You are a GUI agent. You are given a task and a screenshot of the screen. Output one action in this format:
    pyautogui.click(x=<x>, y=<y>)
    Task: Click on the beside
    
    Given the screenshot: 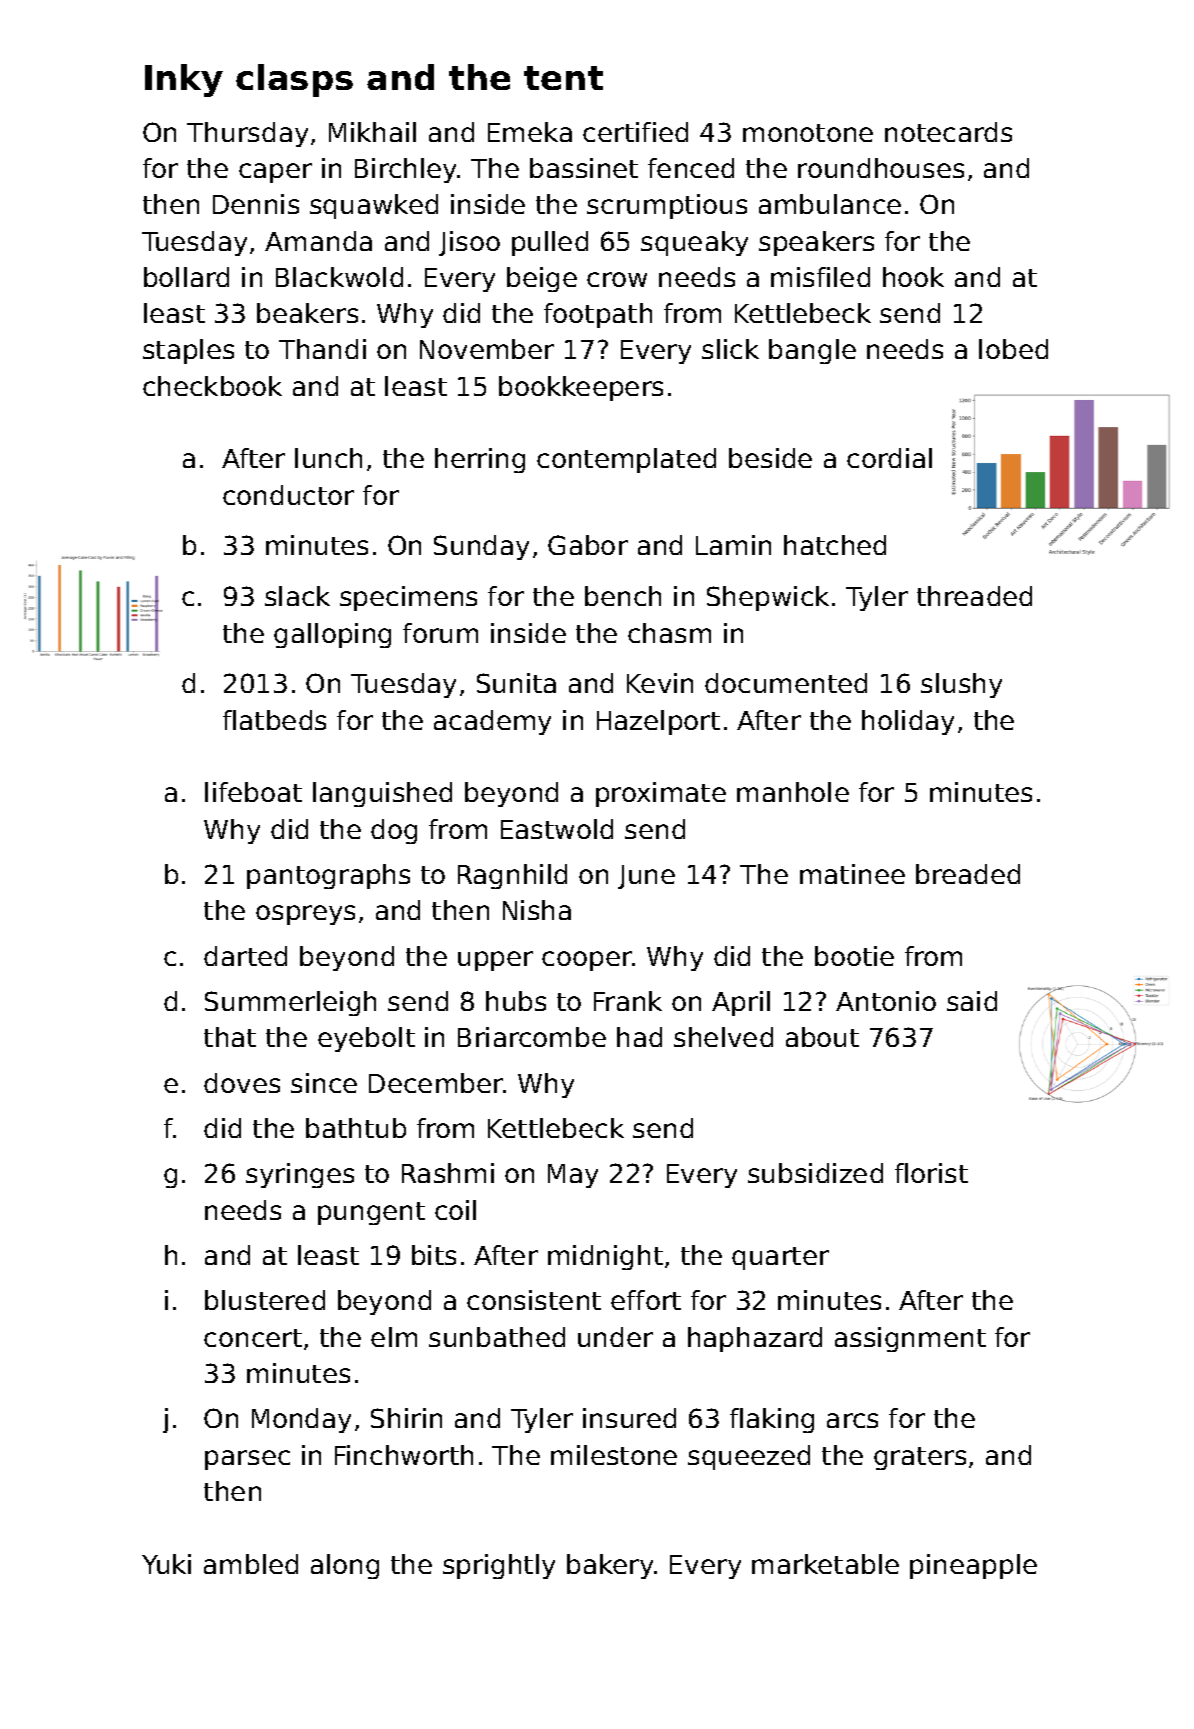 What is the action you would take?
    pyautogui.click(x=770, y=458)
